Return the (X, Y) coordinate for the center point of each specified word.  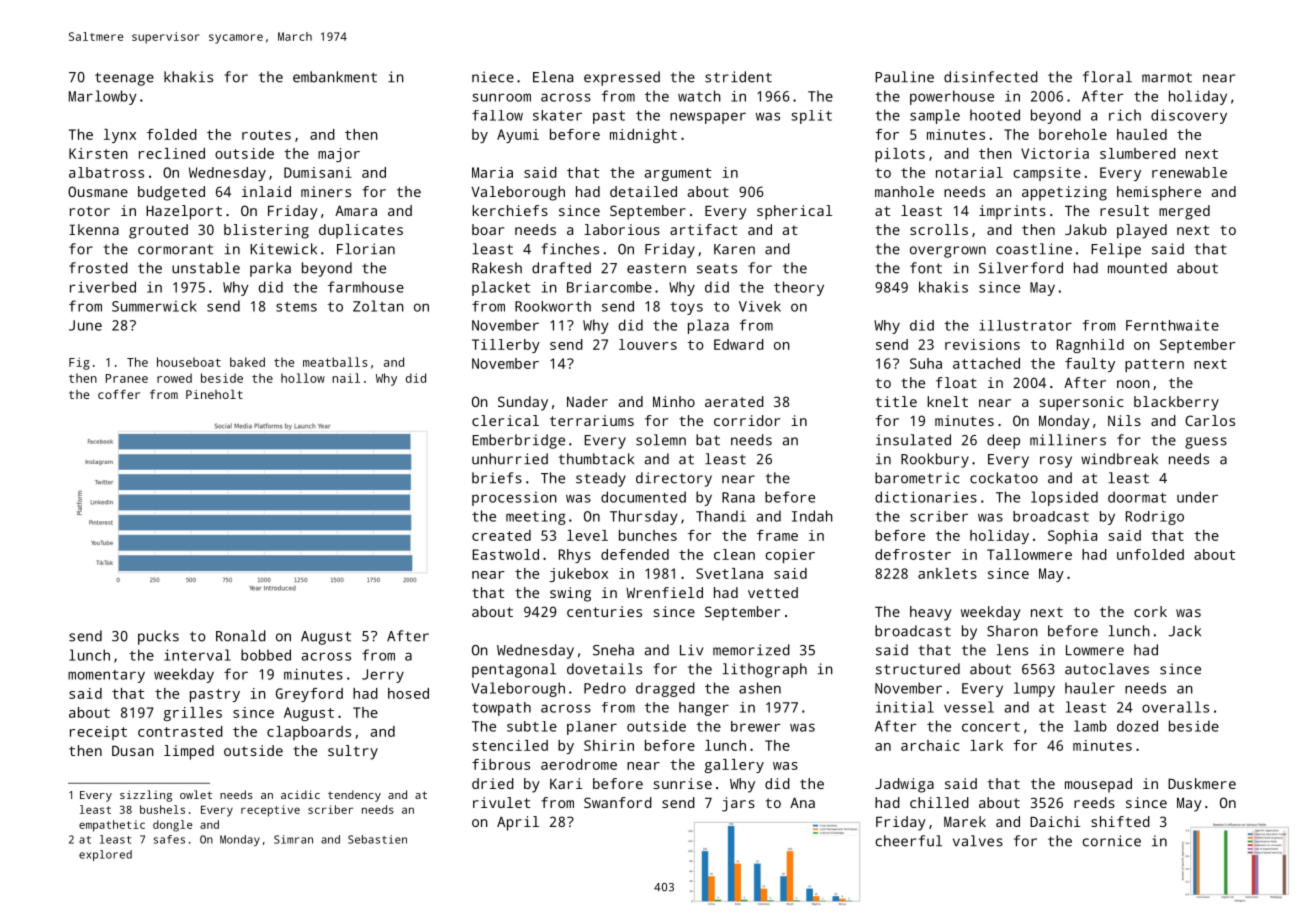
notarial (969, 172)
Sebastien (377, 839)
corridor (747, 420)
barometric (917, 478)
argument (678, 174)
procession (514, 499)
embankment (335, 77)
